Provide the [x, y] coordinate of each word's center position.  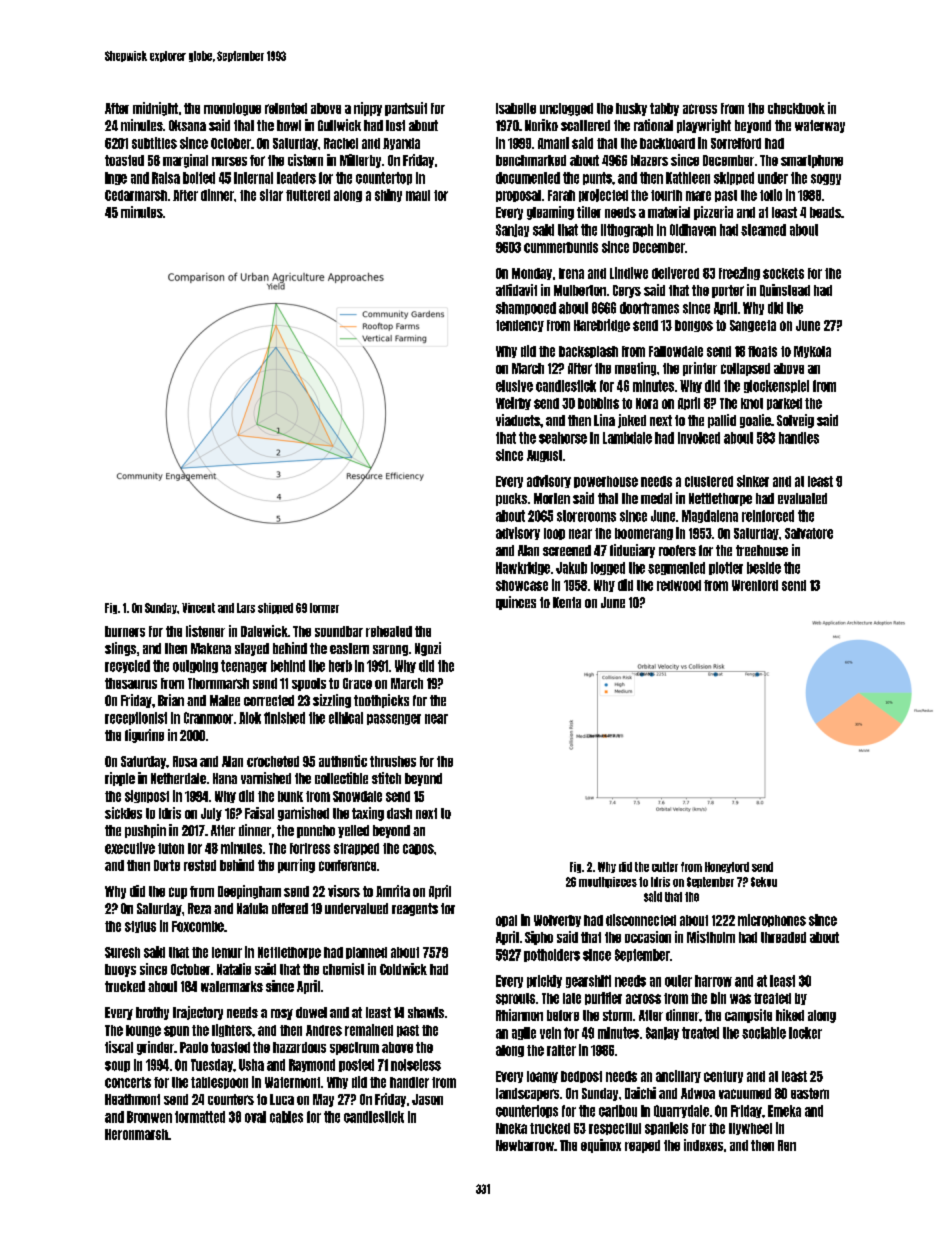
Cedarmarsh [136, 195]
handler [409, 1082]
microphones [772, 920]
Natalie [234, 969]
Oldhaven [693, 230]
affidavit [516, 290]
